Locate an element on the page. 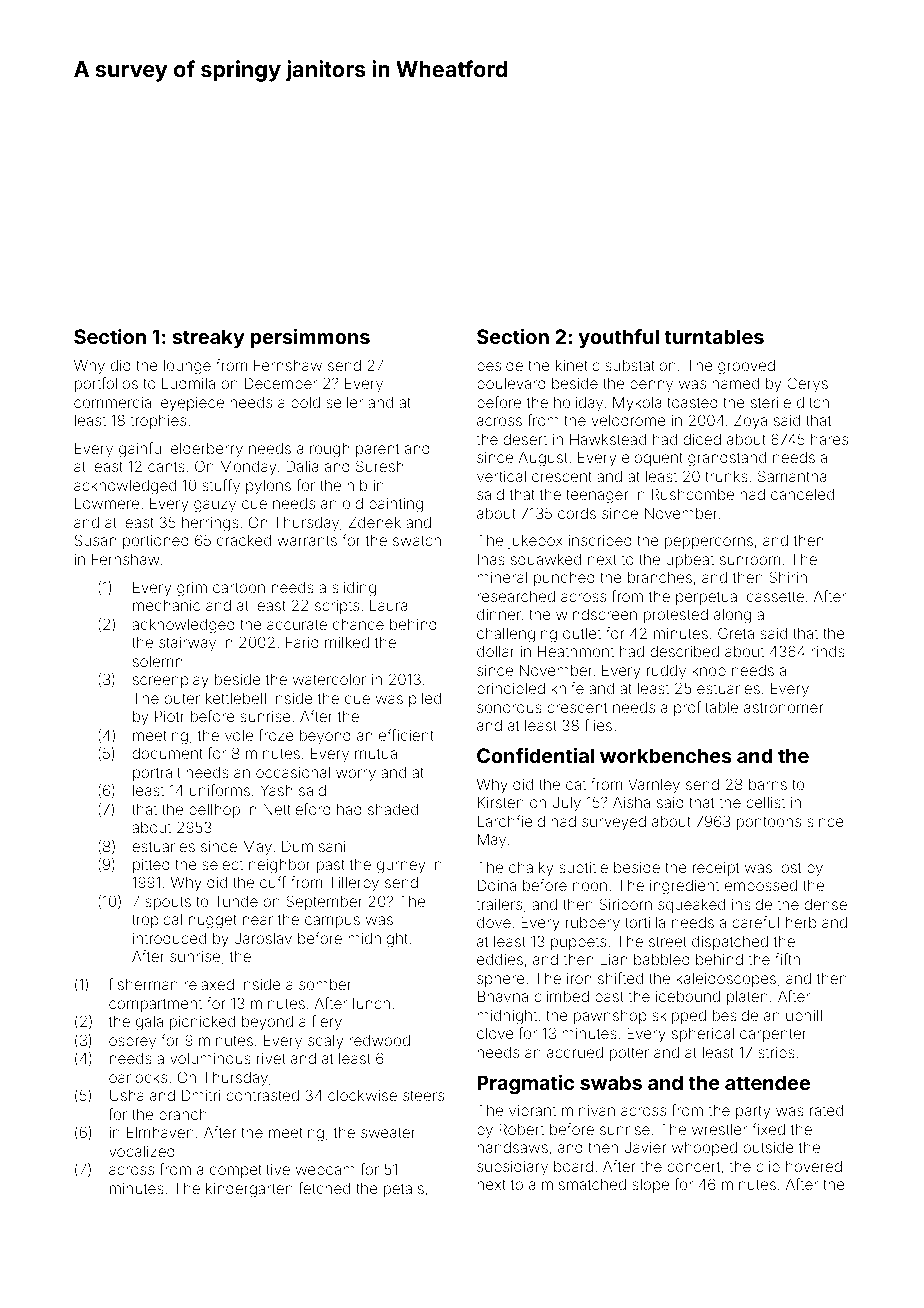 This image has height=1308, width=924. portrait is located at coordinates (157, 774).
